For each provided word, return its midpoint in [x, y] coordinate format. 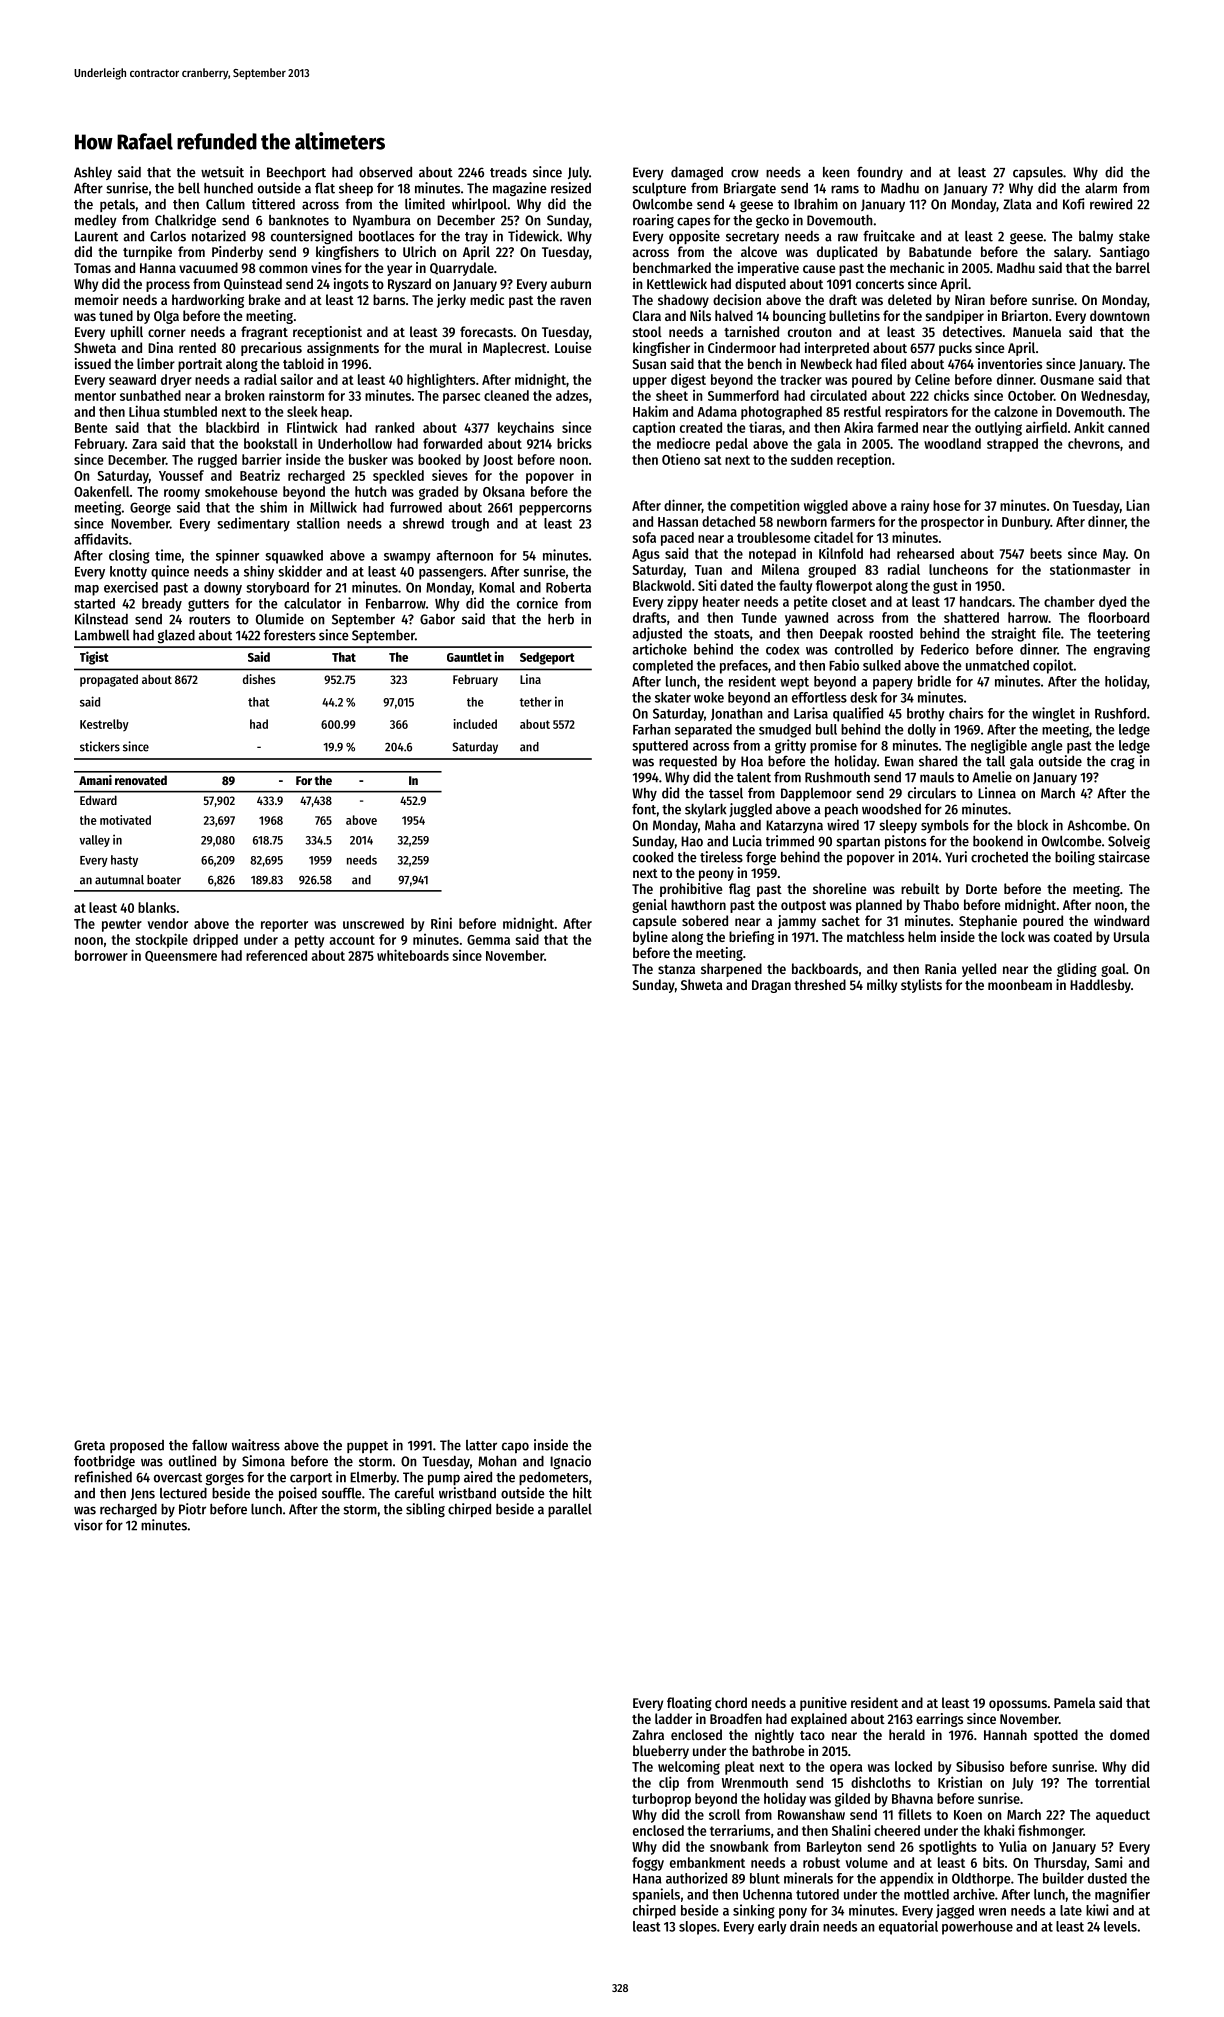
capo [515, 1447]
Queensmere [181, 956]
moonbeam [1020, 984]
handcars [986, 601]
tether [536, 702]
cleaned [506, 395]
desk [863, 697]
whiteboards [413, 955]
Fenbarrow [396, 603]
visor [88, 1525]
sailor [297, 379]
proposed [137, 1446]
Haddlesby [1100, 986]
